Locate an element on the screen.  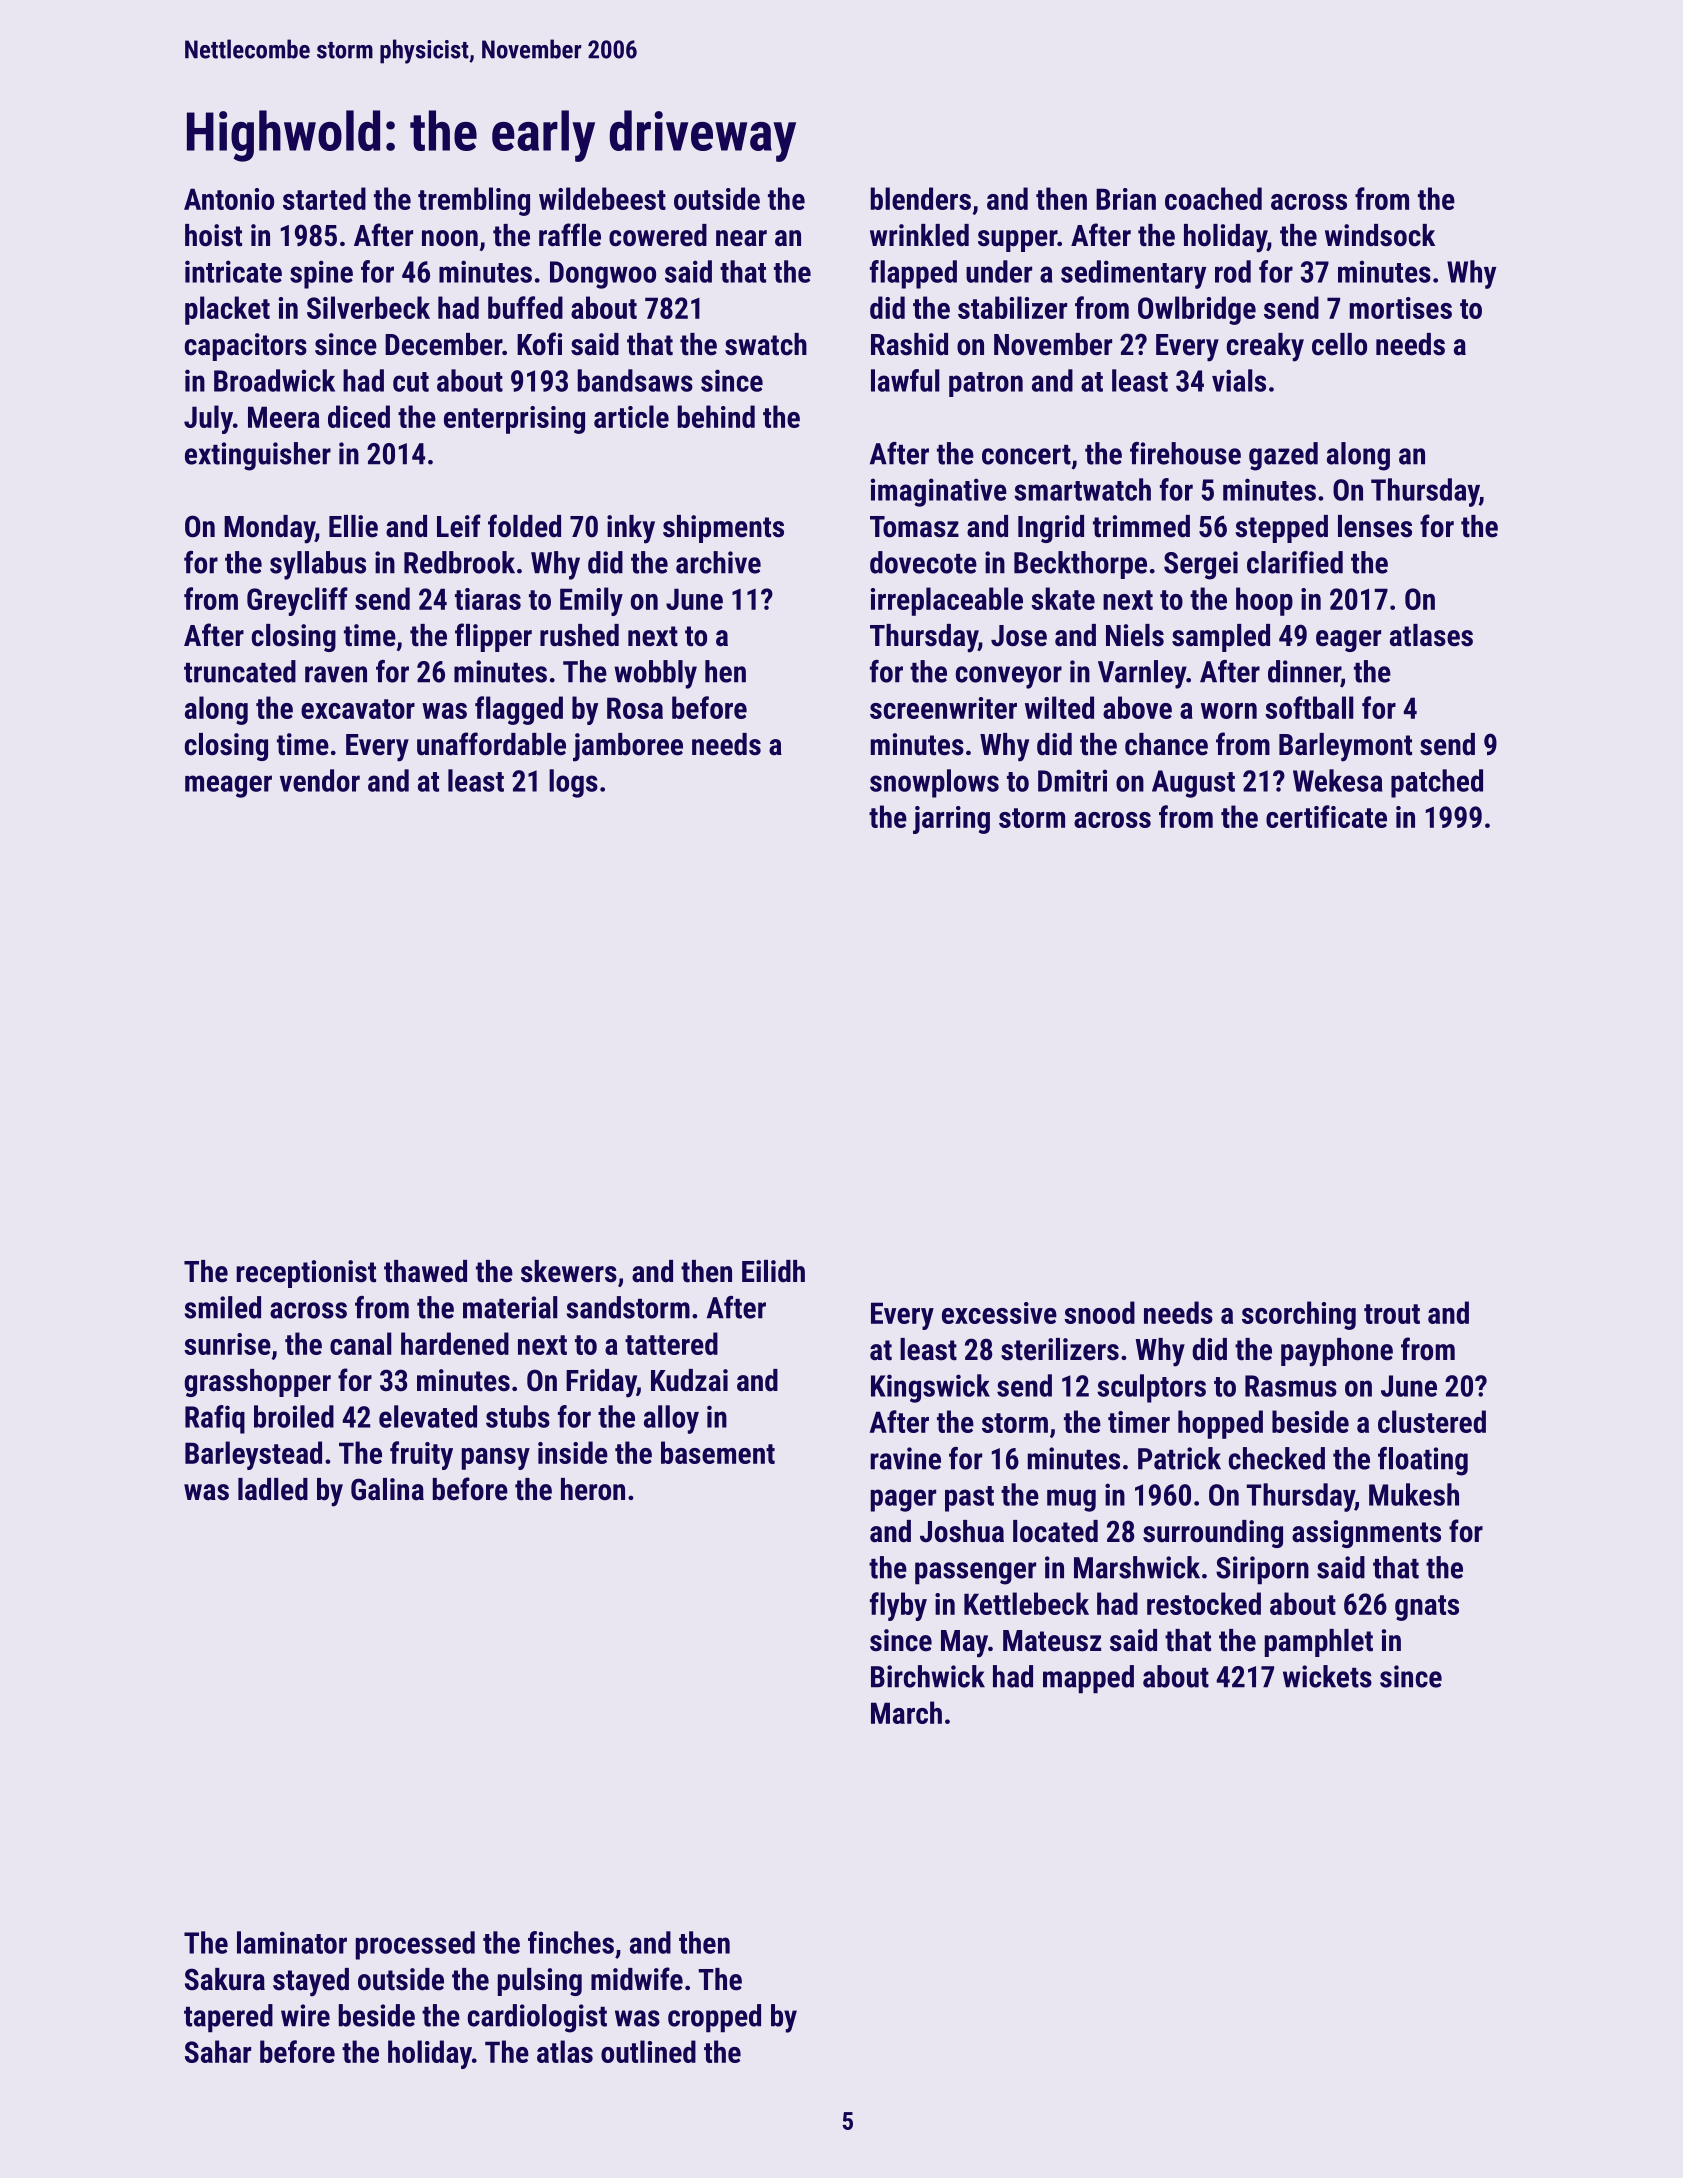
Brian is located at coordinates (1126, 199).
